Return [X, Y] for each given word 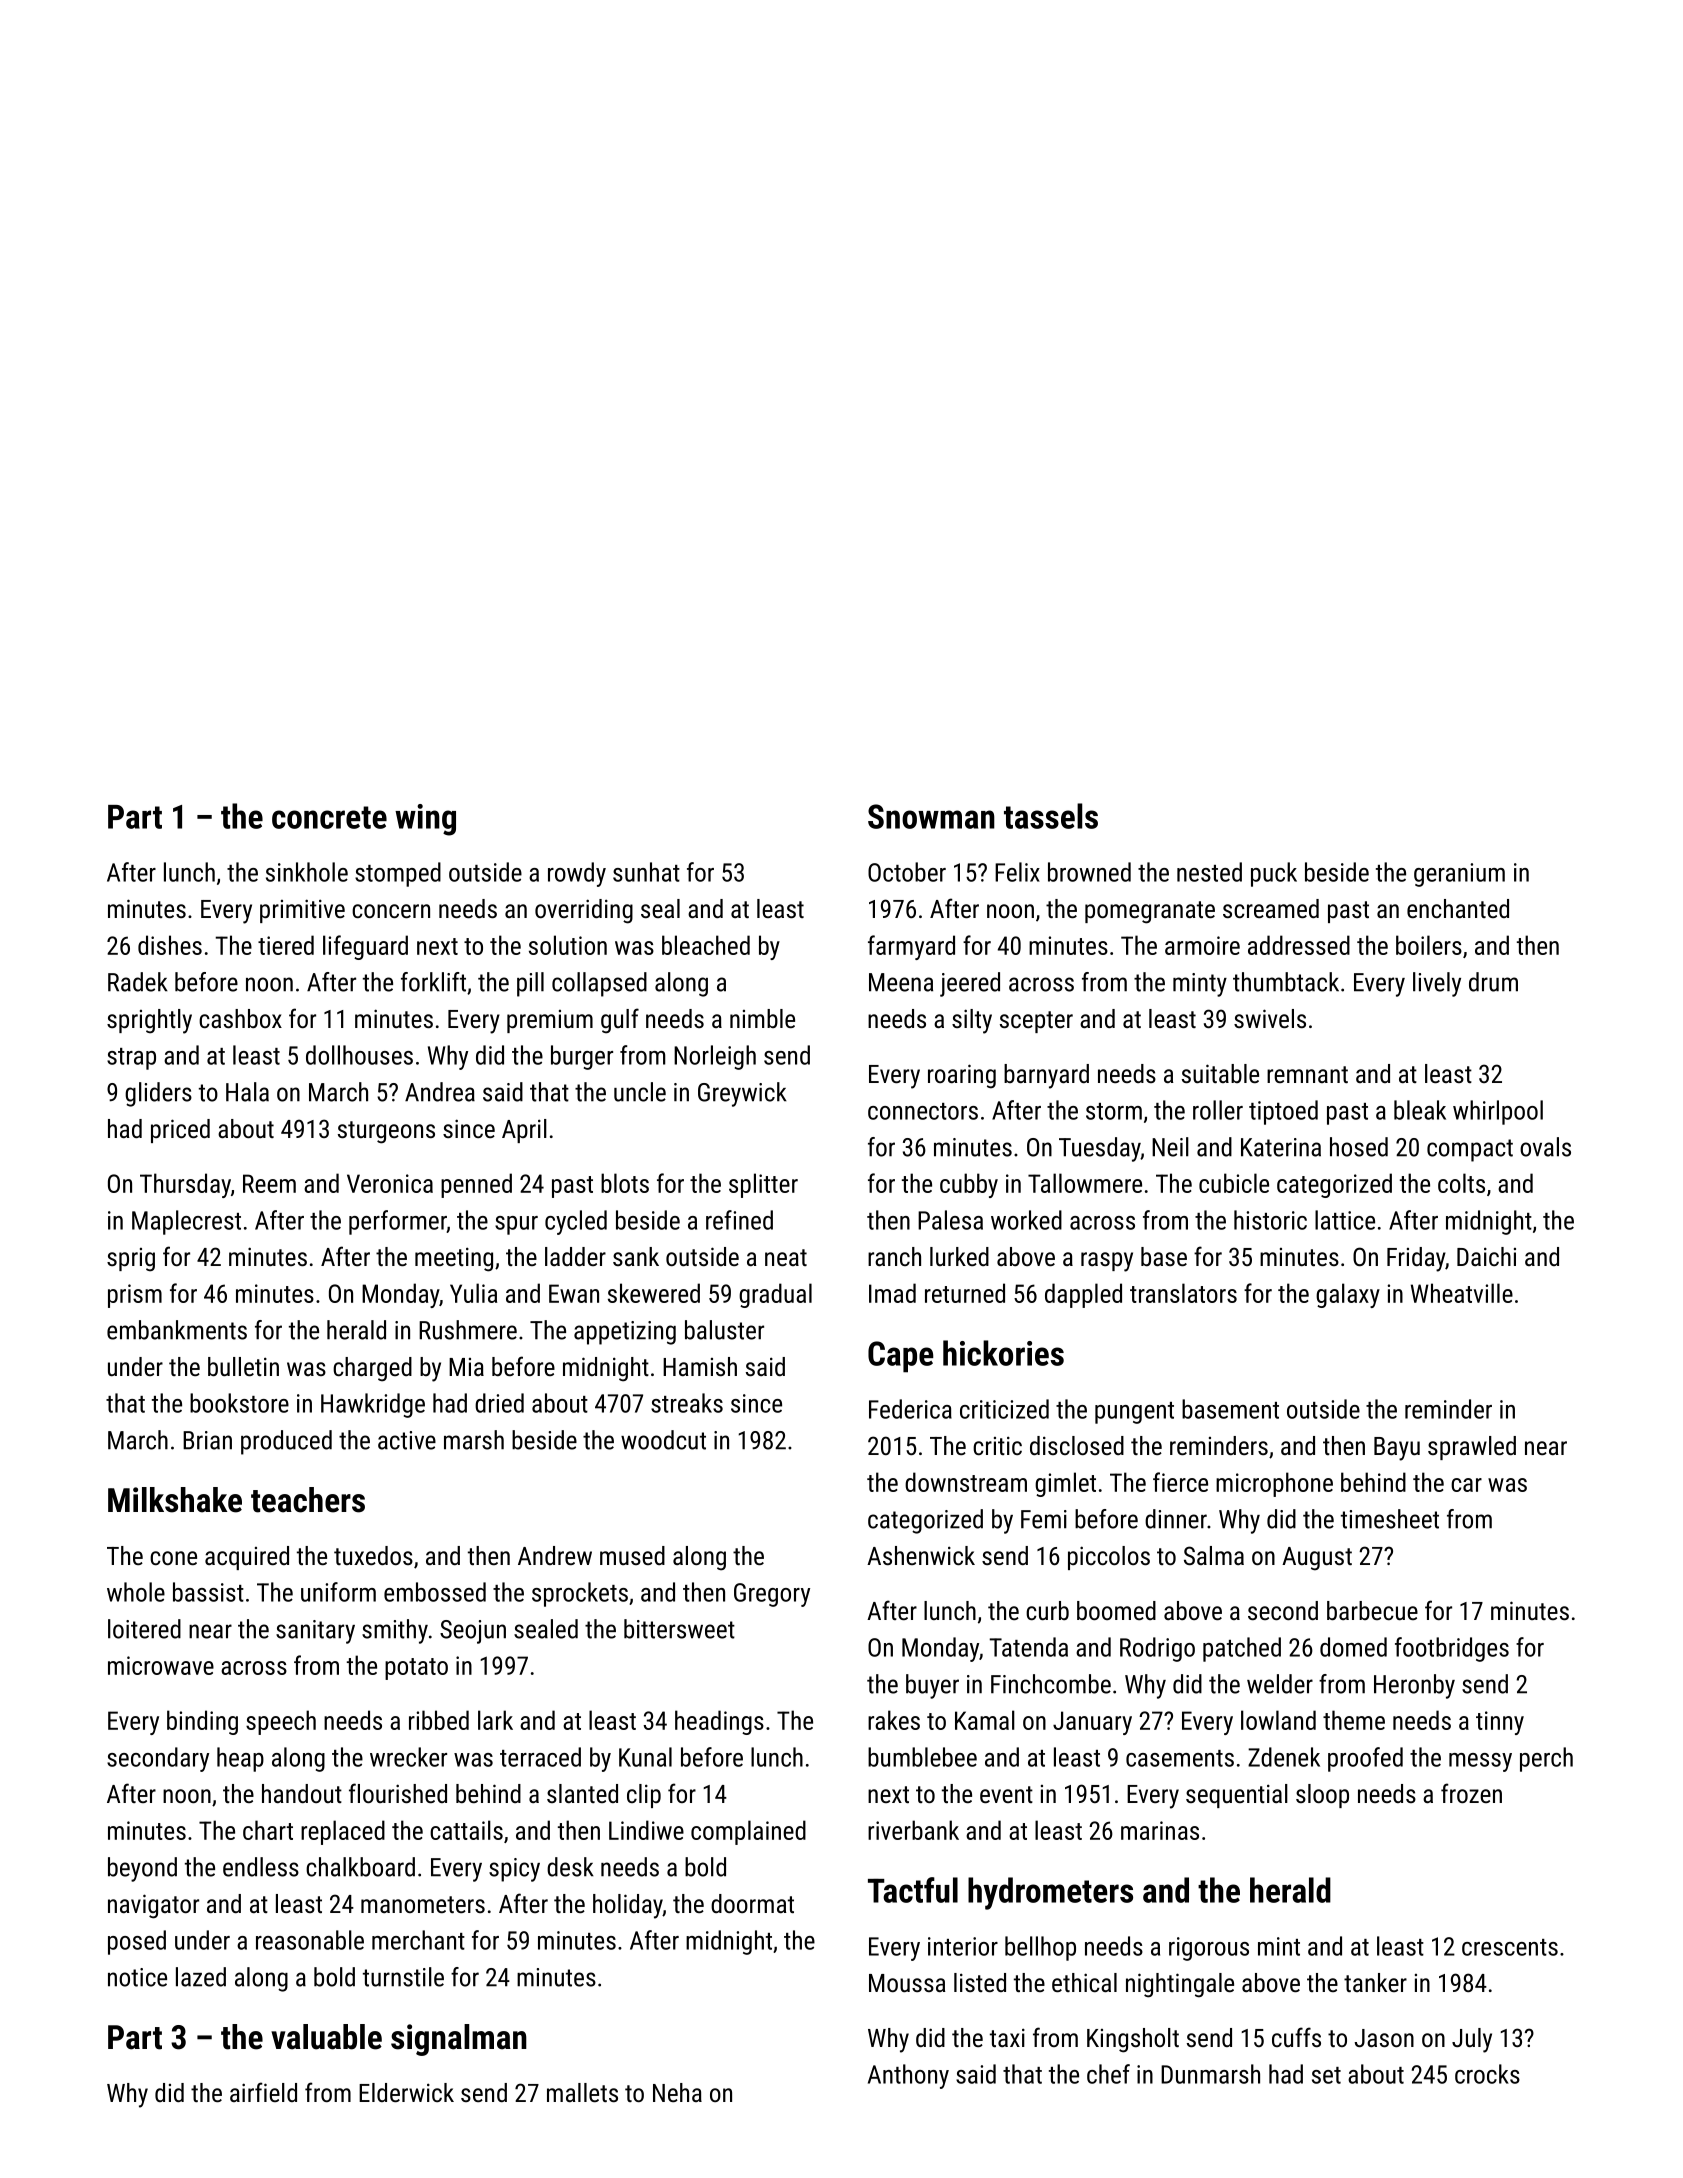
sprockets [580, 1594]
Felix [1017, 872]
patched [1242, 1649]
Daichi [1486, 1256]
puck [1274, 874]
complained [748, 1832]
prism [135, 1296]
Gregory [772, 1595]
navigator [153, 1906]
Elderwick [406, 2092]
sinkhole [307, 872]
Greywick [742, 1094]
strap [131, 1059]
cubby [969, 1185]
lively [1437, 984]
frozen [1471, 1793]
